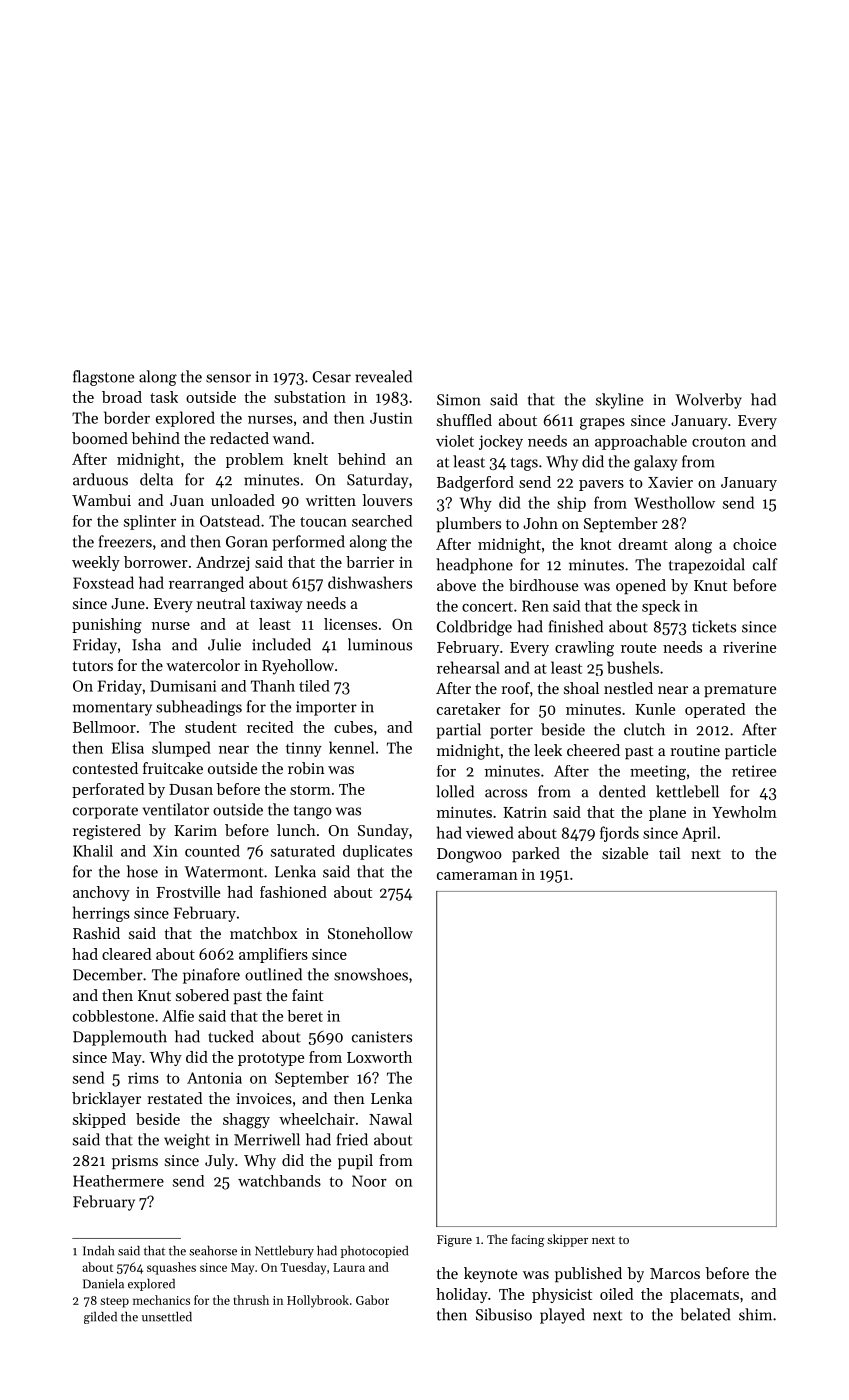  What do you see at coordinates (670, 853) in the screenshot?
I see `tail` at bounding box center [670, 853].
